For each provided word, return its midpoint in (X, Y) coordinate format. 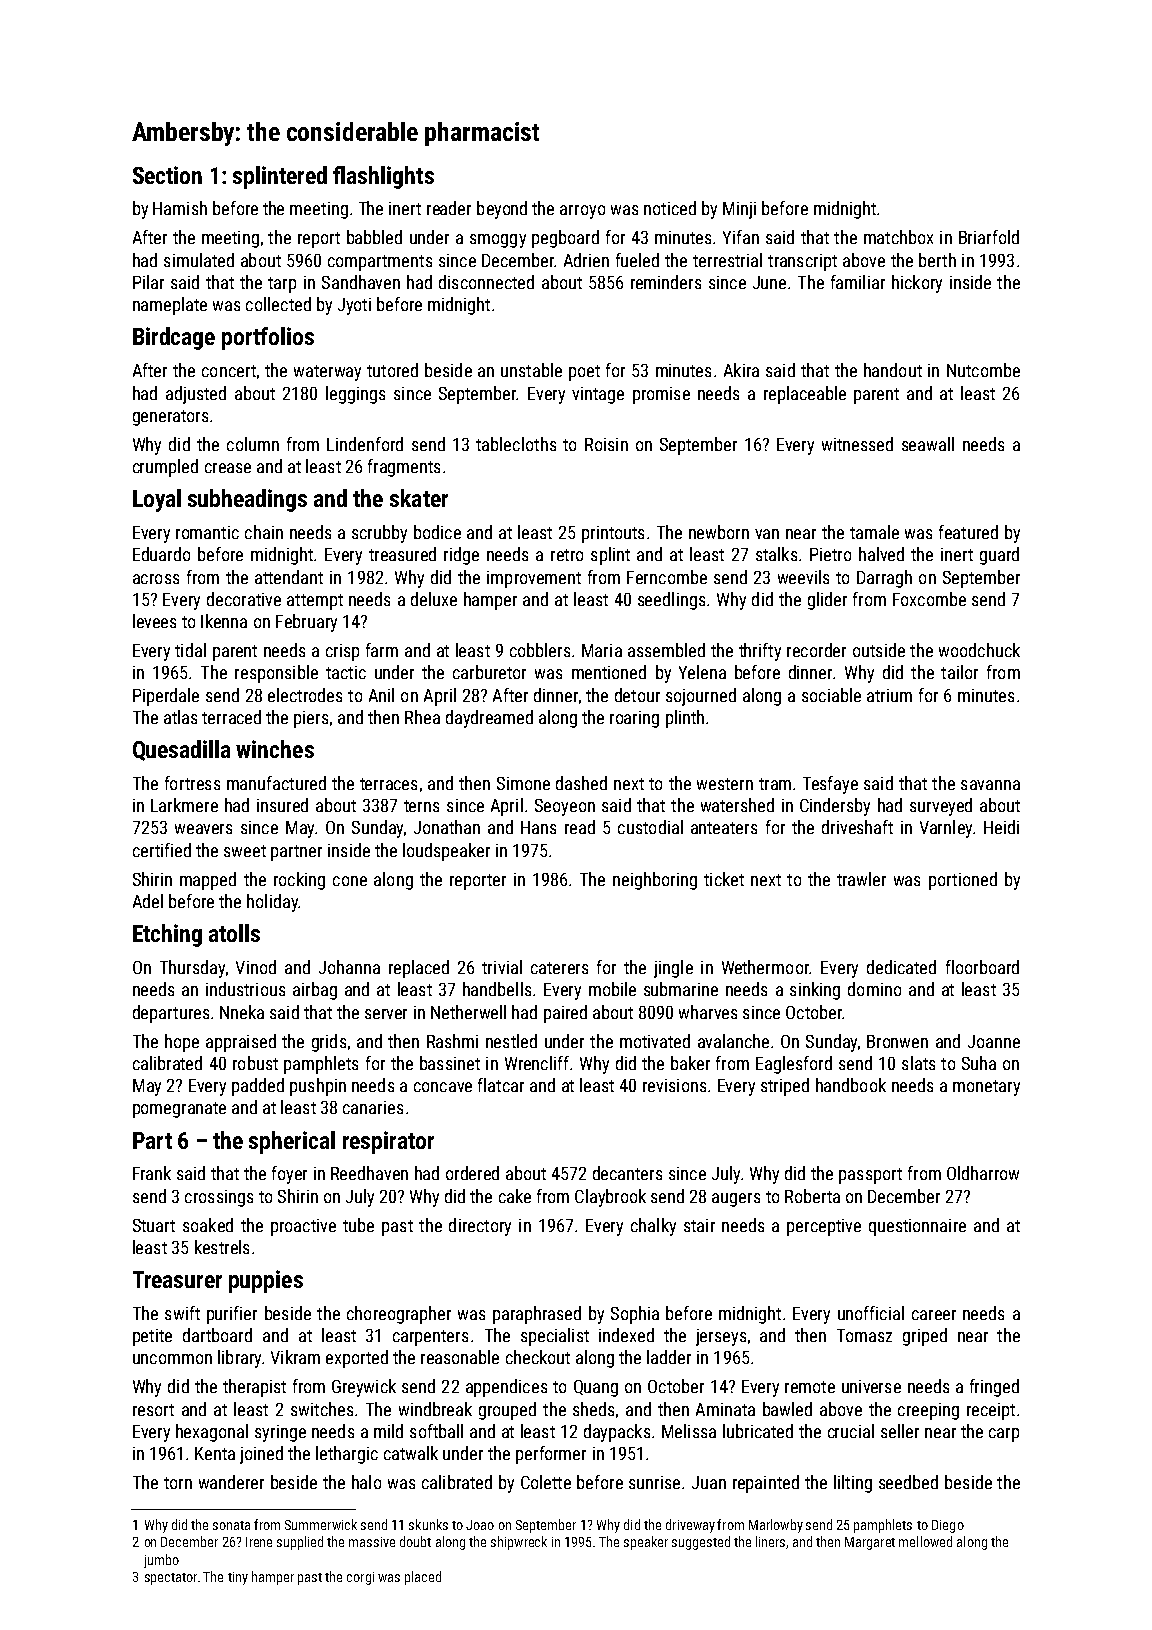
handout (893, 370)
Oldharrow (983, 1173)
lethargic (347, 1455)
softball (436, 1431)
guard (999, 556)
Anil (381, 695)
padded (258, 1087)
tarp (282, 285)
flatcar (501, 1085)
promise (661, 395)
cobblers (540, 650)
